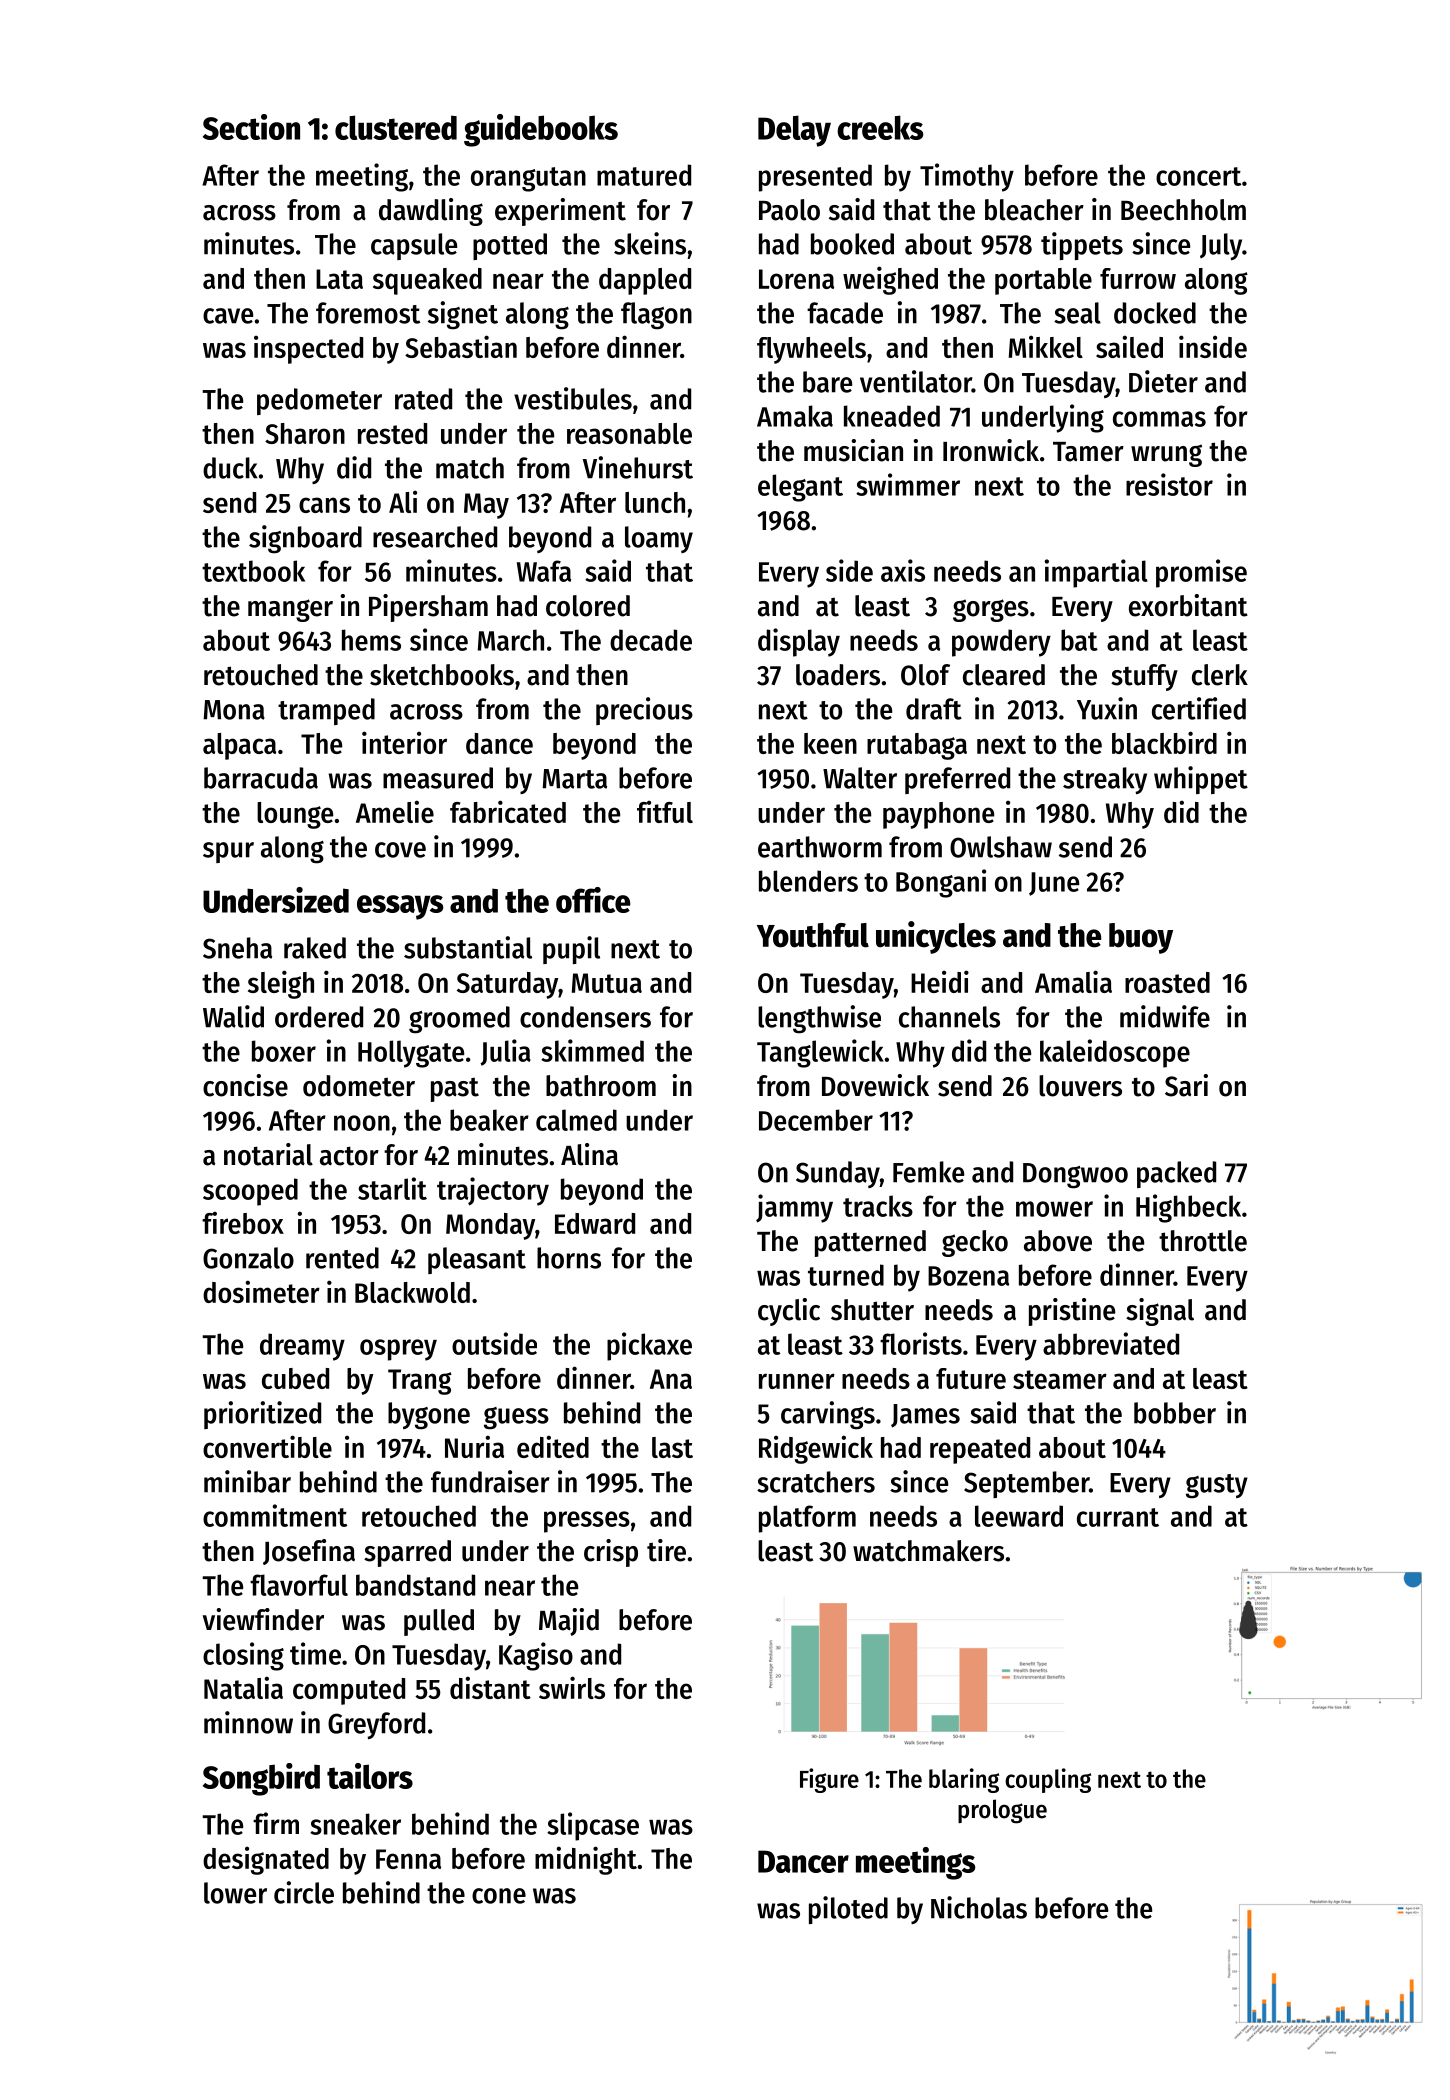  I want to click on interior, so click(404, 742).
